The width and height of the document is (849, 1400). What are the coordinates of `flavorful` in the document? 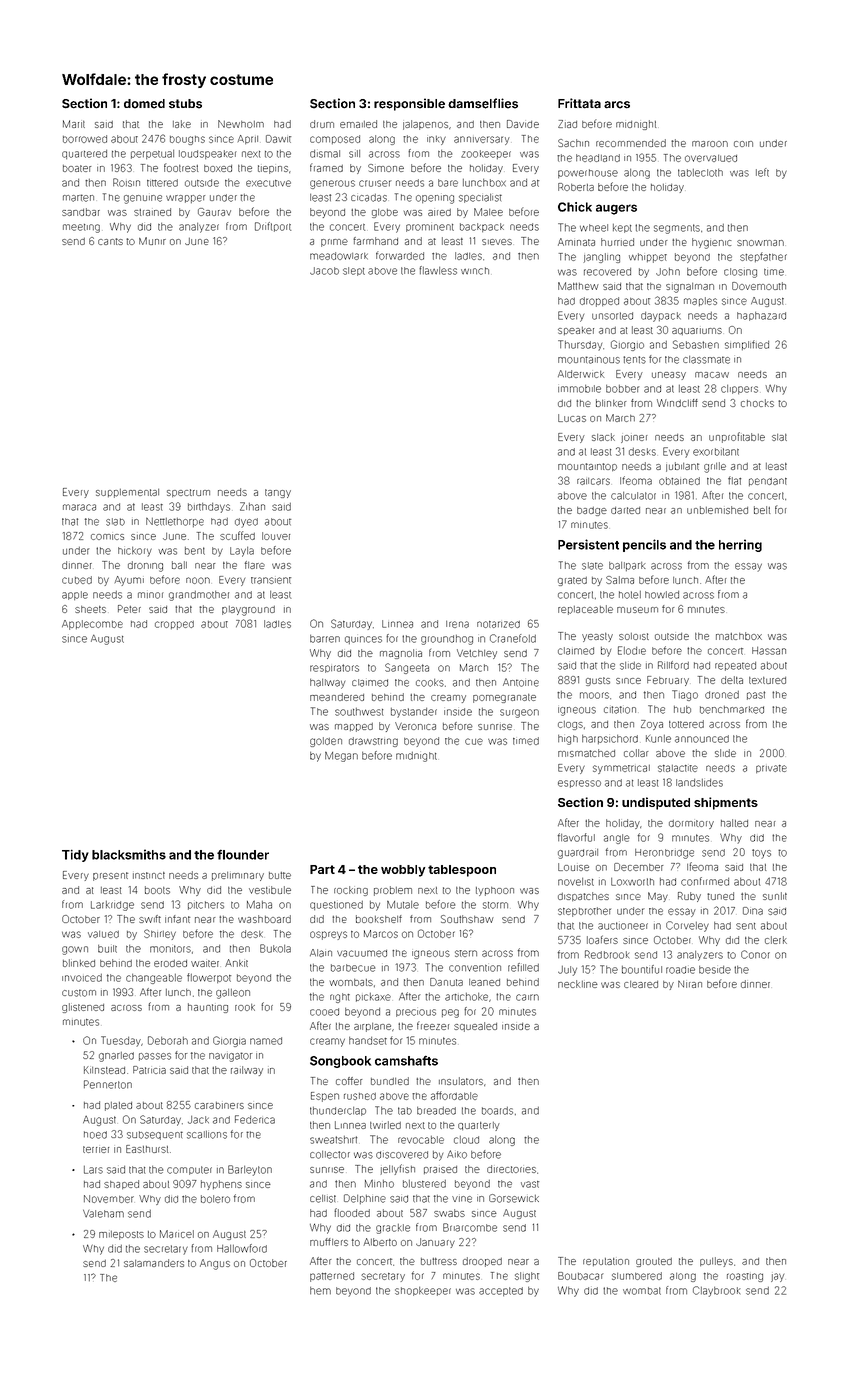 It's located at (576, 837).
